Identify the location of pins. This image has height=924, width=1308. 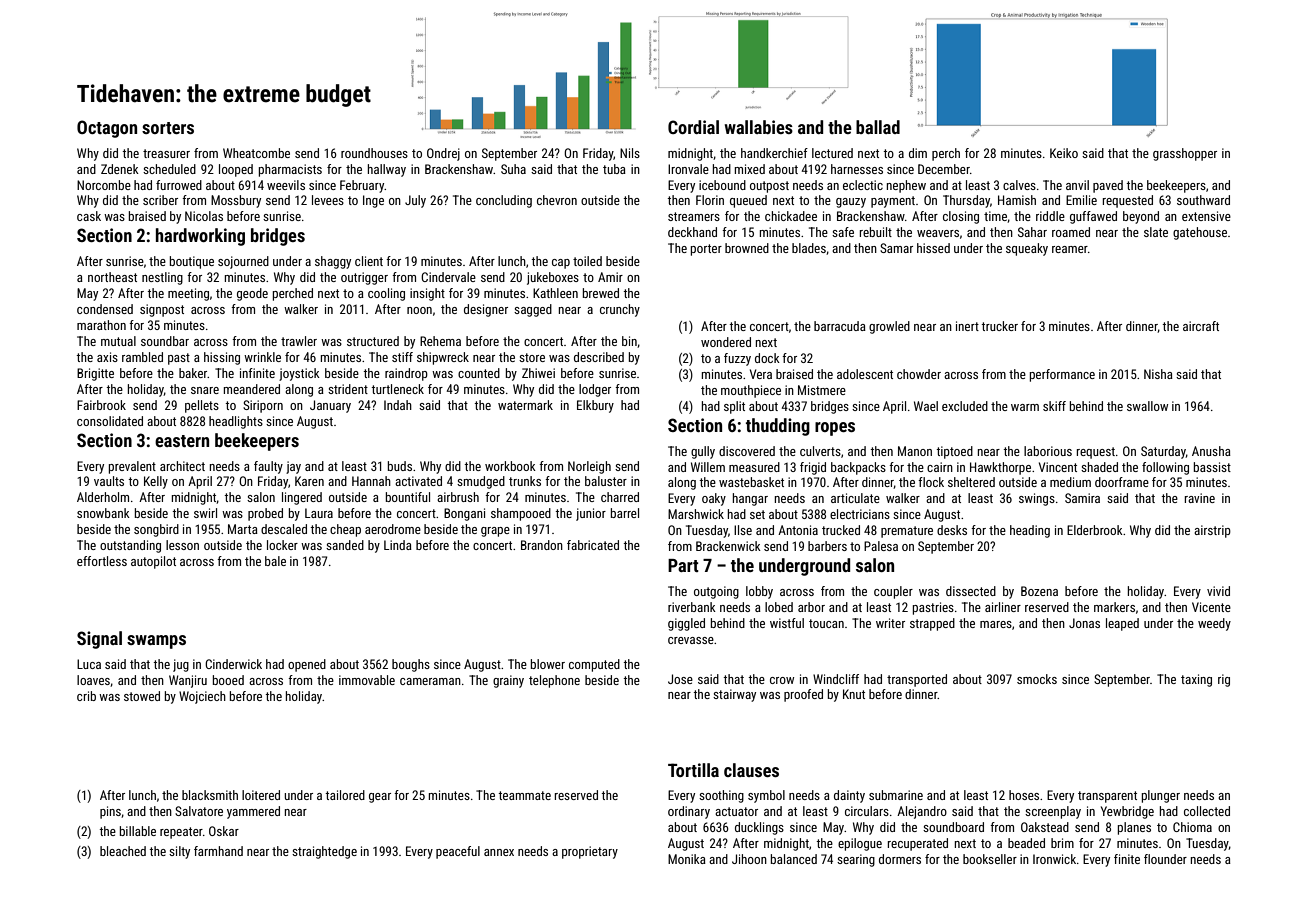
(110, 812).
